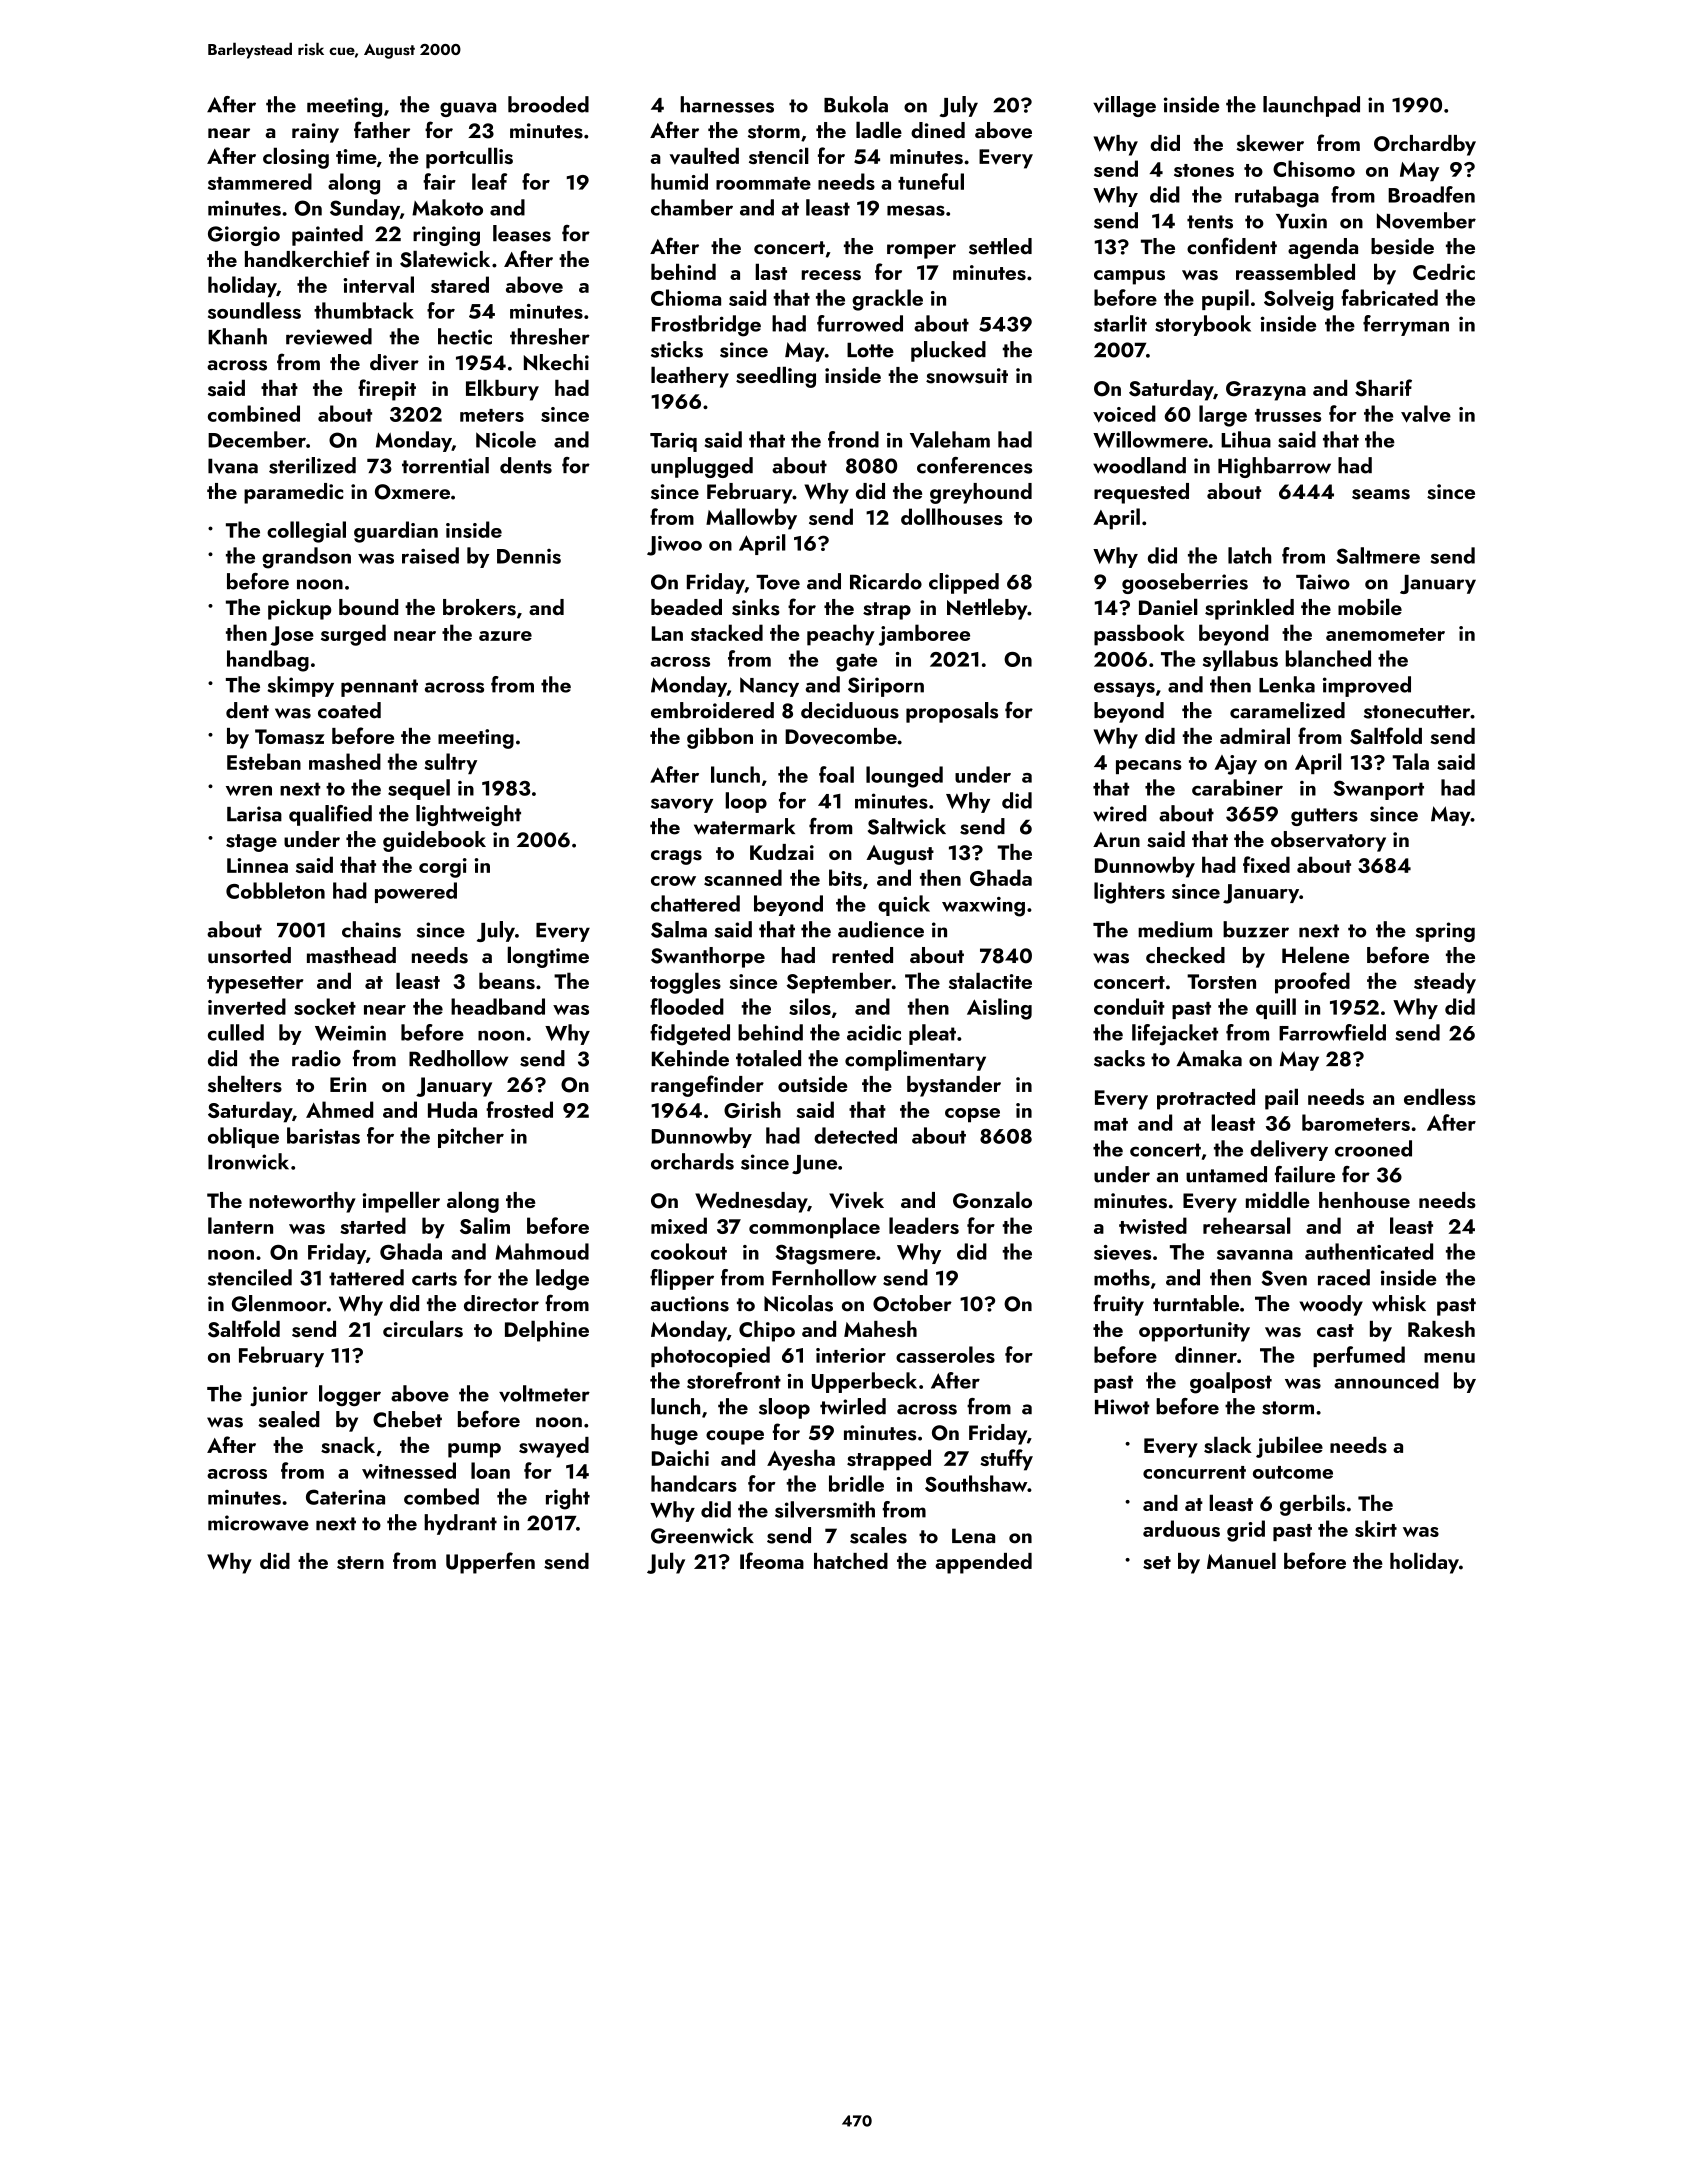 The height and width of the screenshot is (2178, 1683). I want to click on Kudzai, so click(782, 852).
